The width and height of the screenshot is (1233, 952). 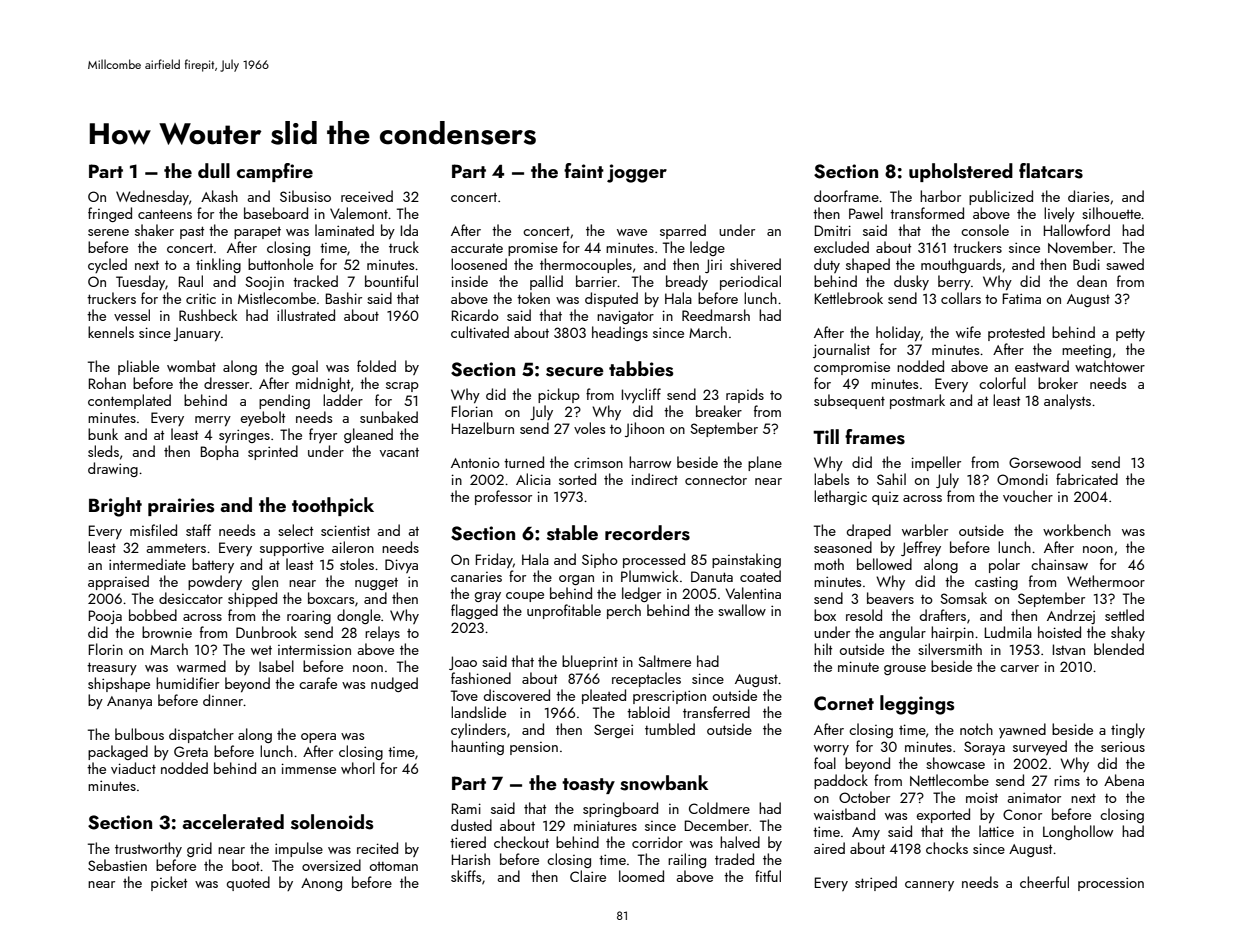 I want to click on Sebastien, so click(x=117, y=865).
